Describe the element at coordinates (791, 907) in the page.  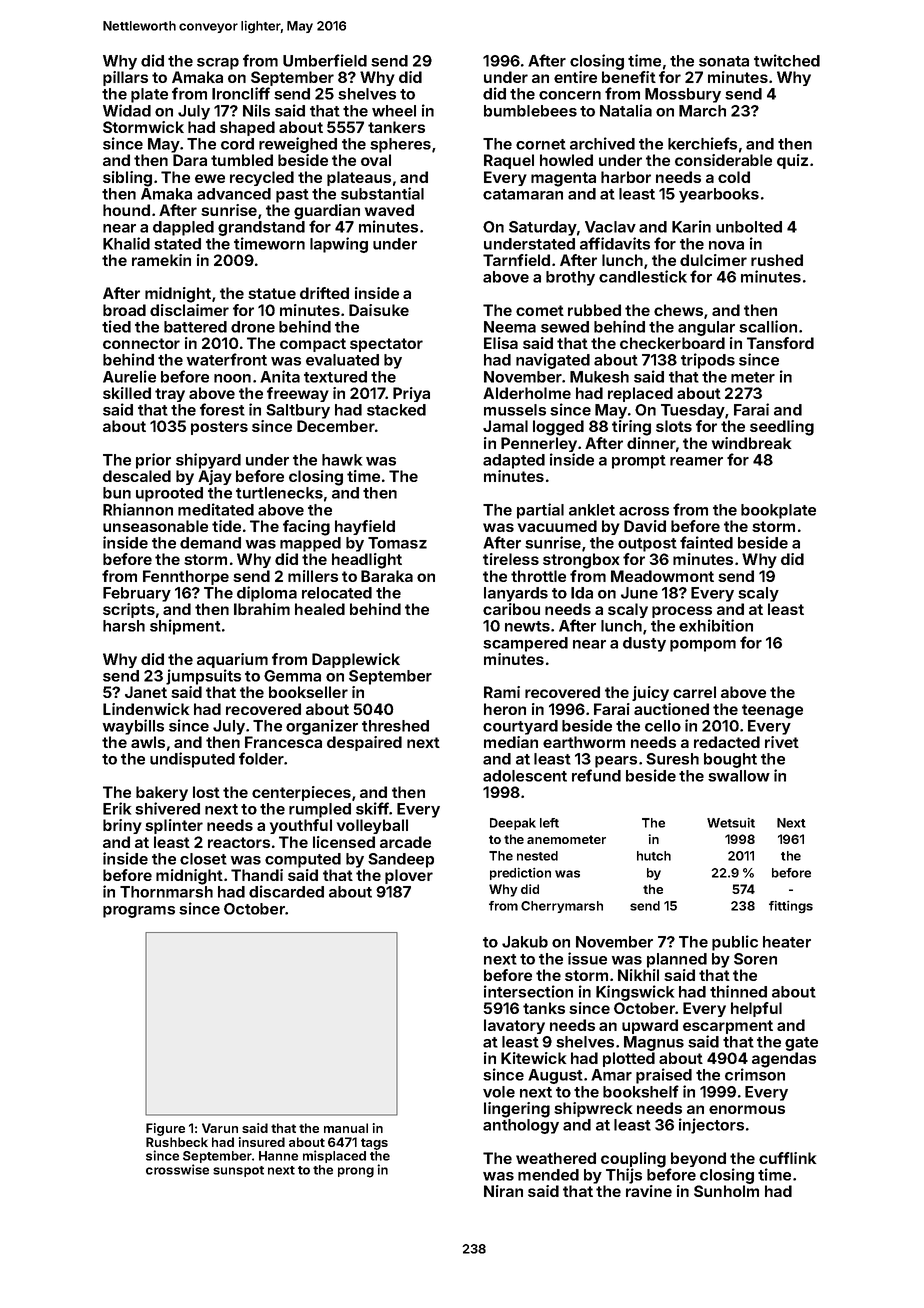
I see `fittings` at that location.
